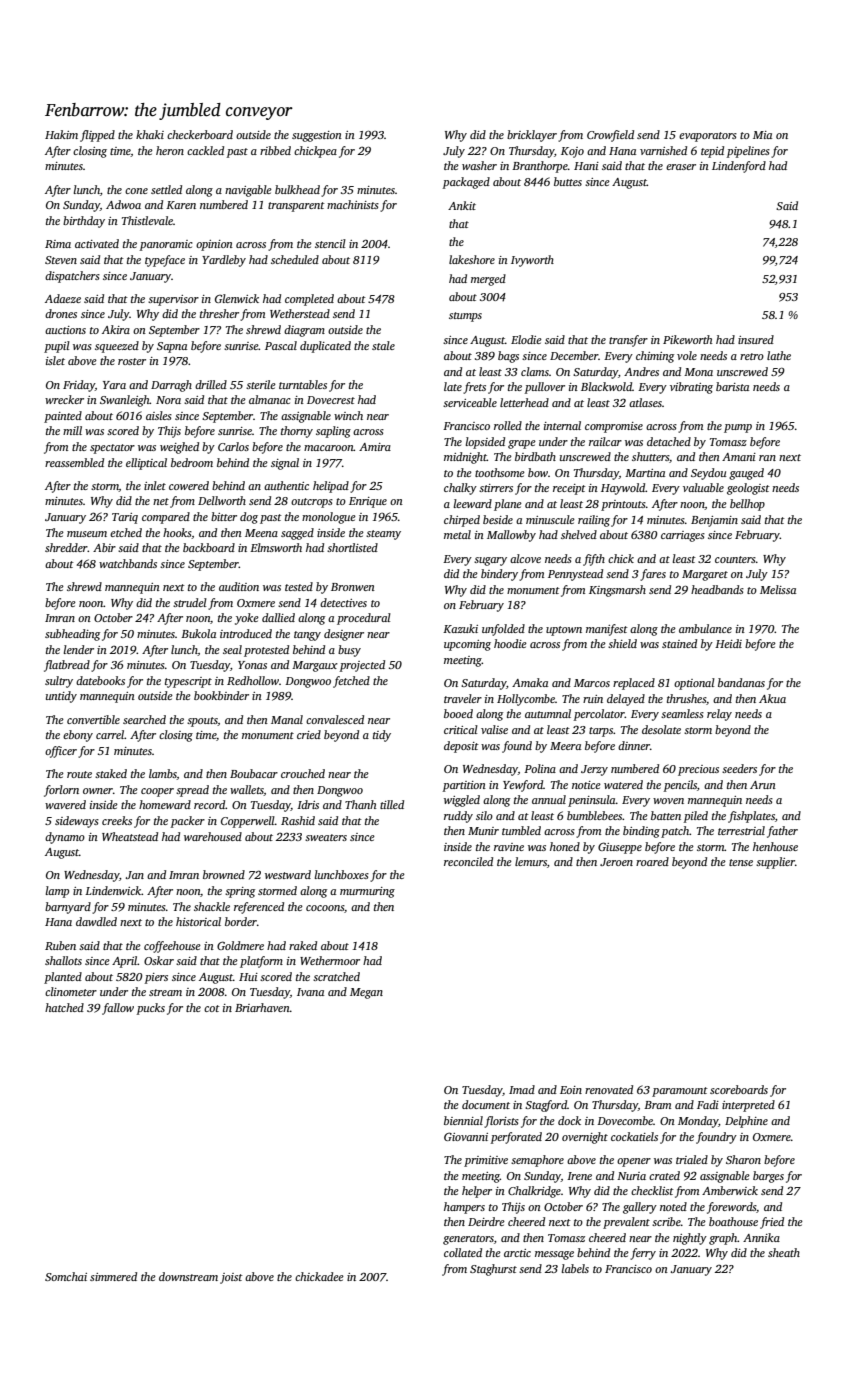 This screenshot has height=1400, width=849. What do you see at coordinates (579, 534) in the screenshot?
I see `shelved` at bounding box center [579, 534].
